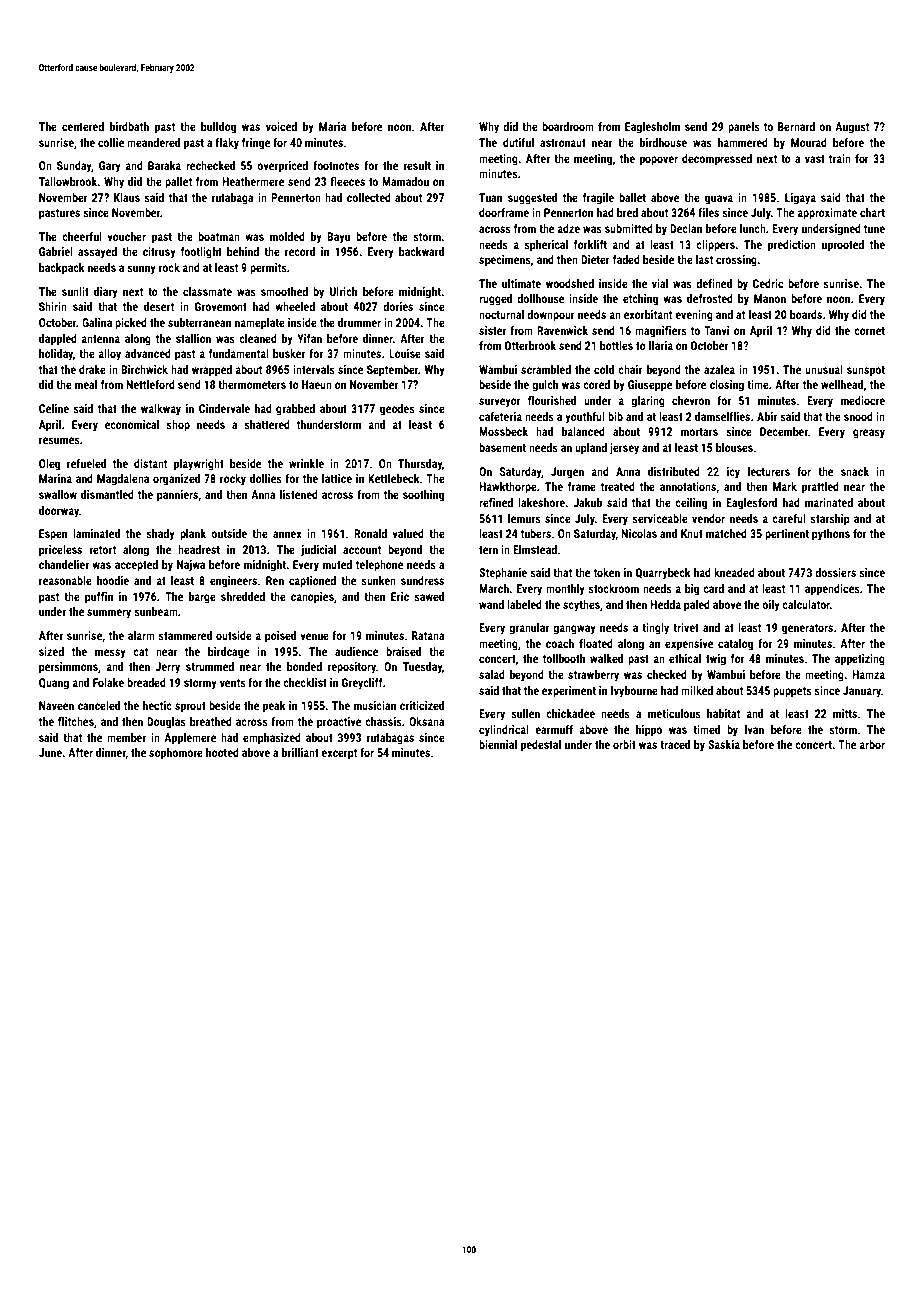  I want to click on June, so click(50, 752).
